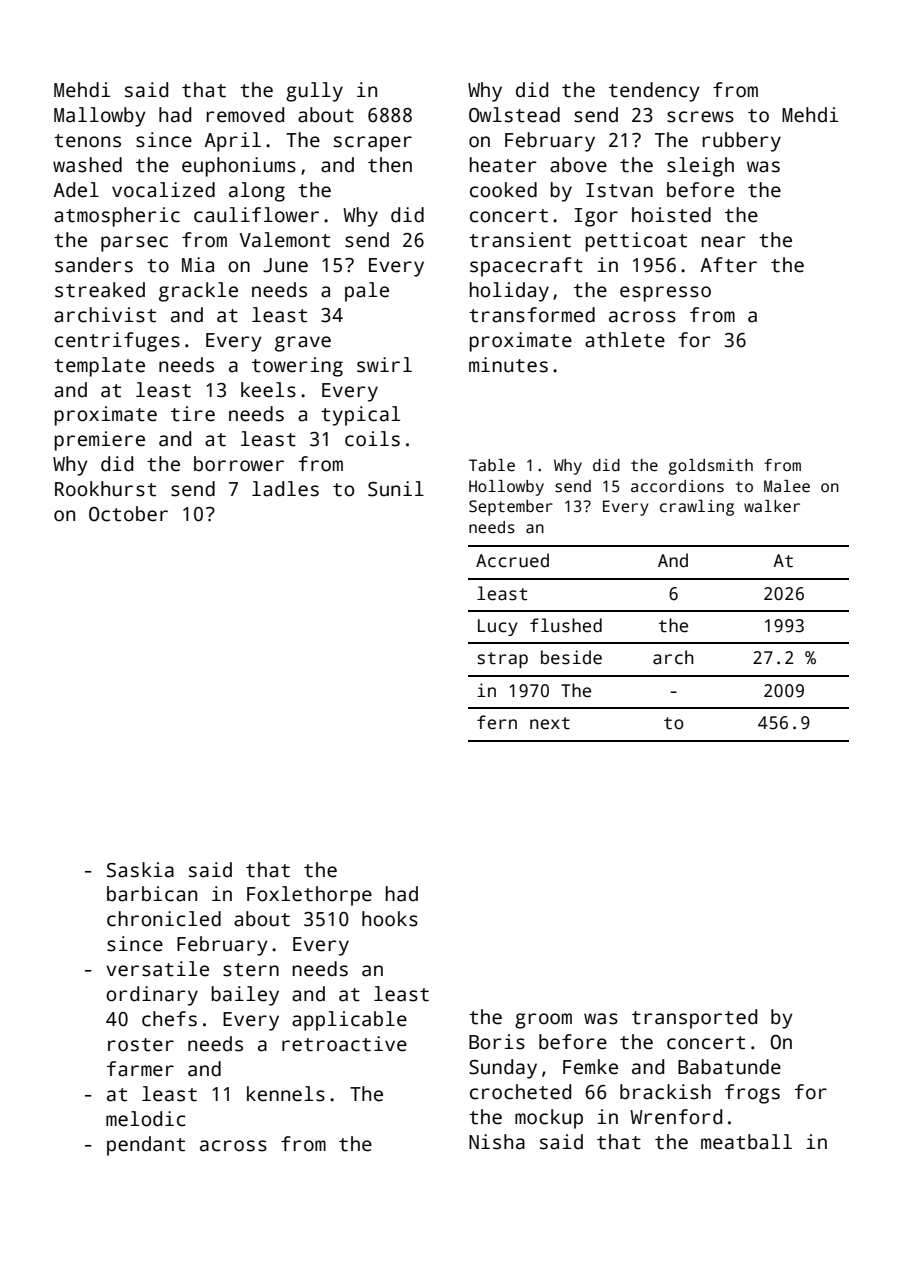 The height and width of the page is (1280, 902). I want to click on template, so click(99, 367).
